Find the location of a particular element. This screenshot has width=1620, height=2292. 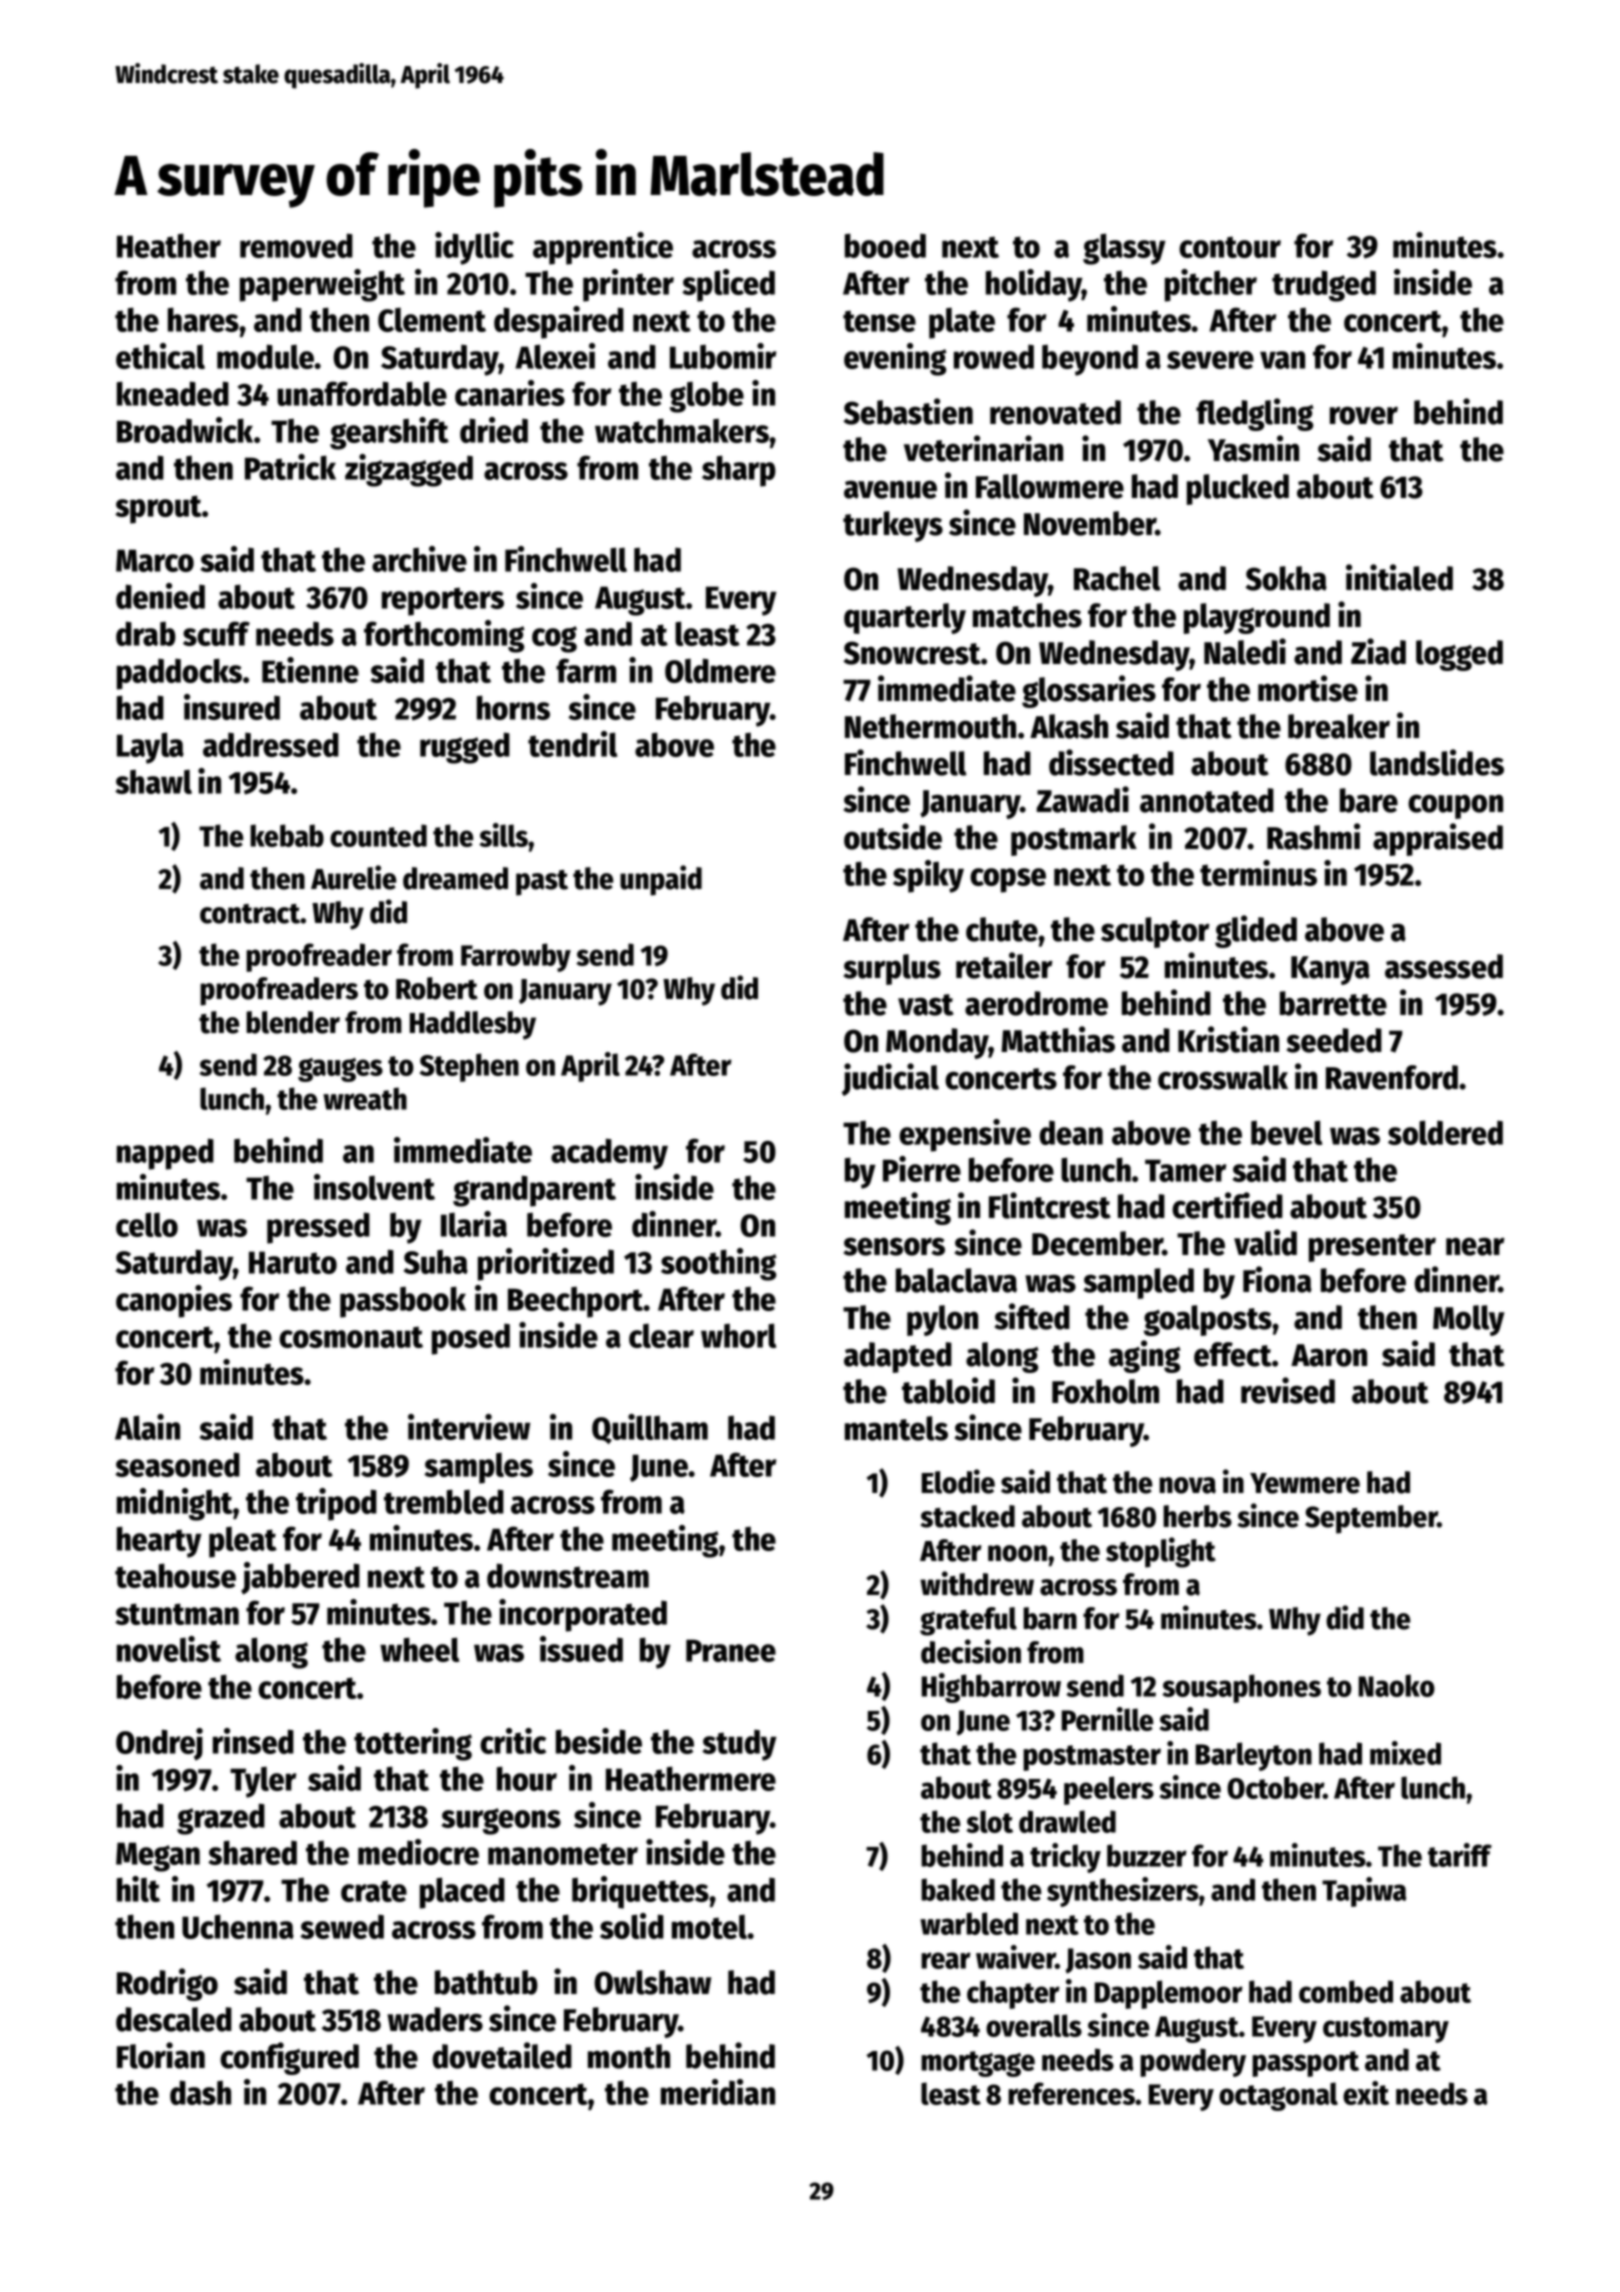

tripod is located at coordinates (336, 1504).
